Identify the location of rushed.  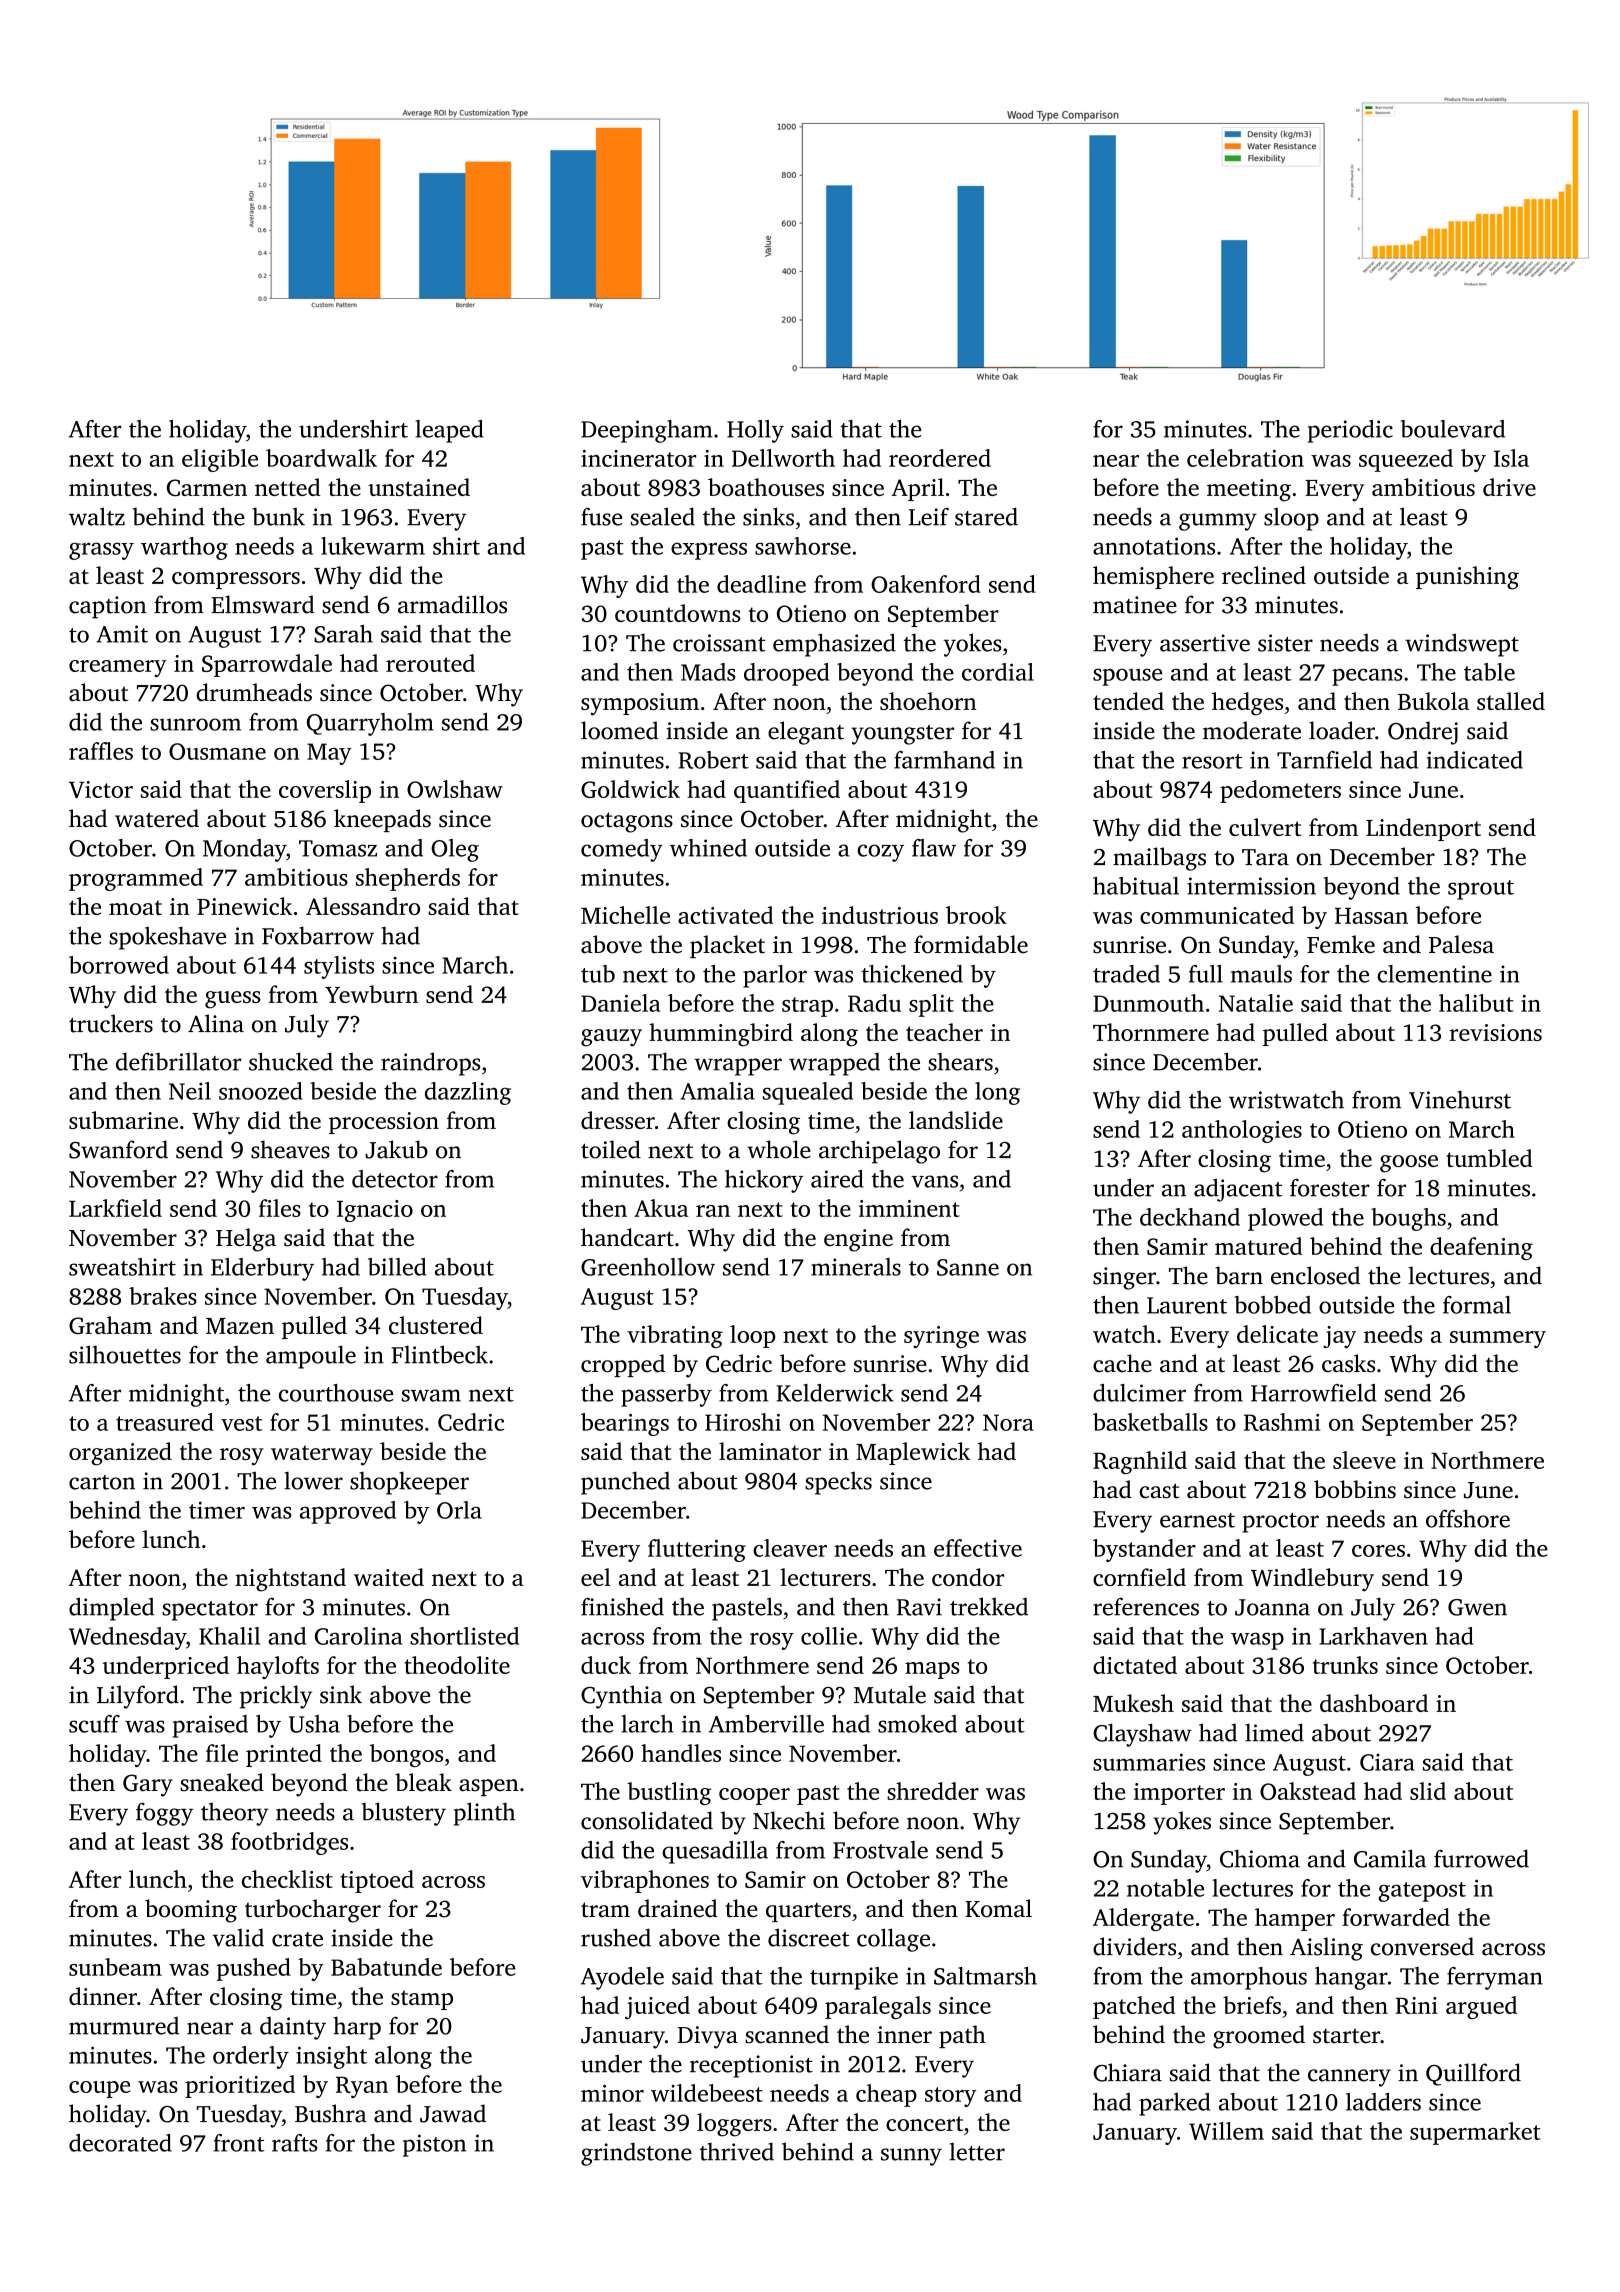
(616, 1937).
